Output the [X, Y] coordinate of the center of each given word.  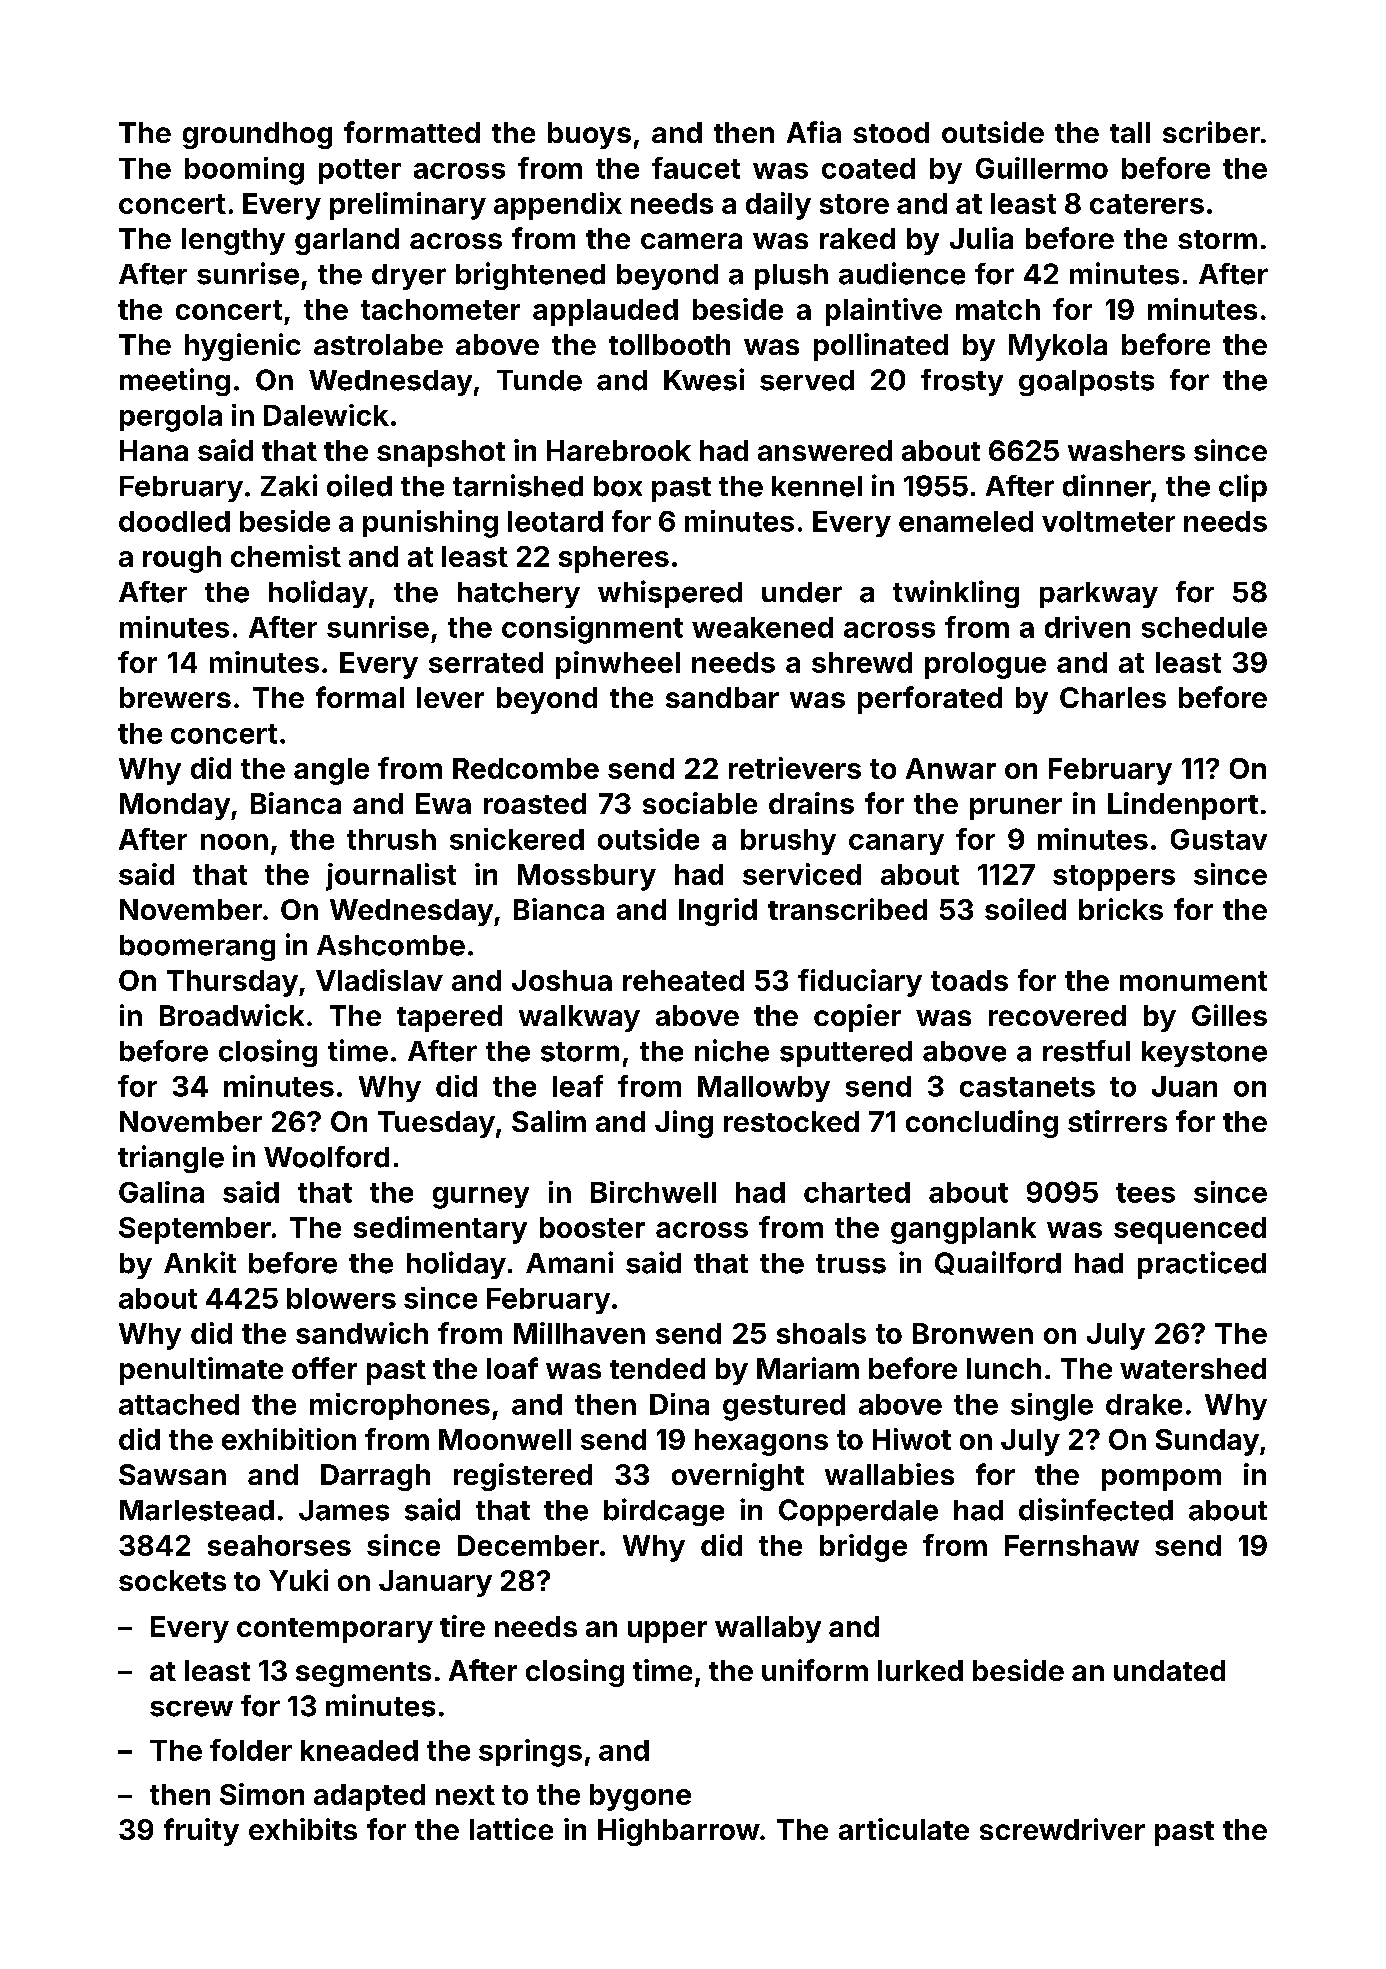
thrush [391, 839]
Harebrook [619, 450]
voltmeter [1108, 521]
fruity [201, 1832]
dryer [409, 277]
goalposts [1086, 383]
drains [811, 803]
